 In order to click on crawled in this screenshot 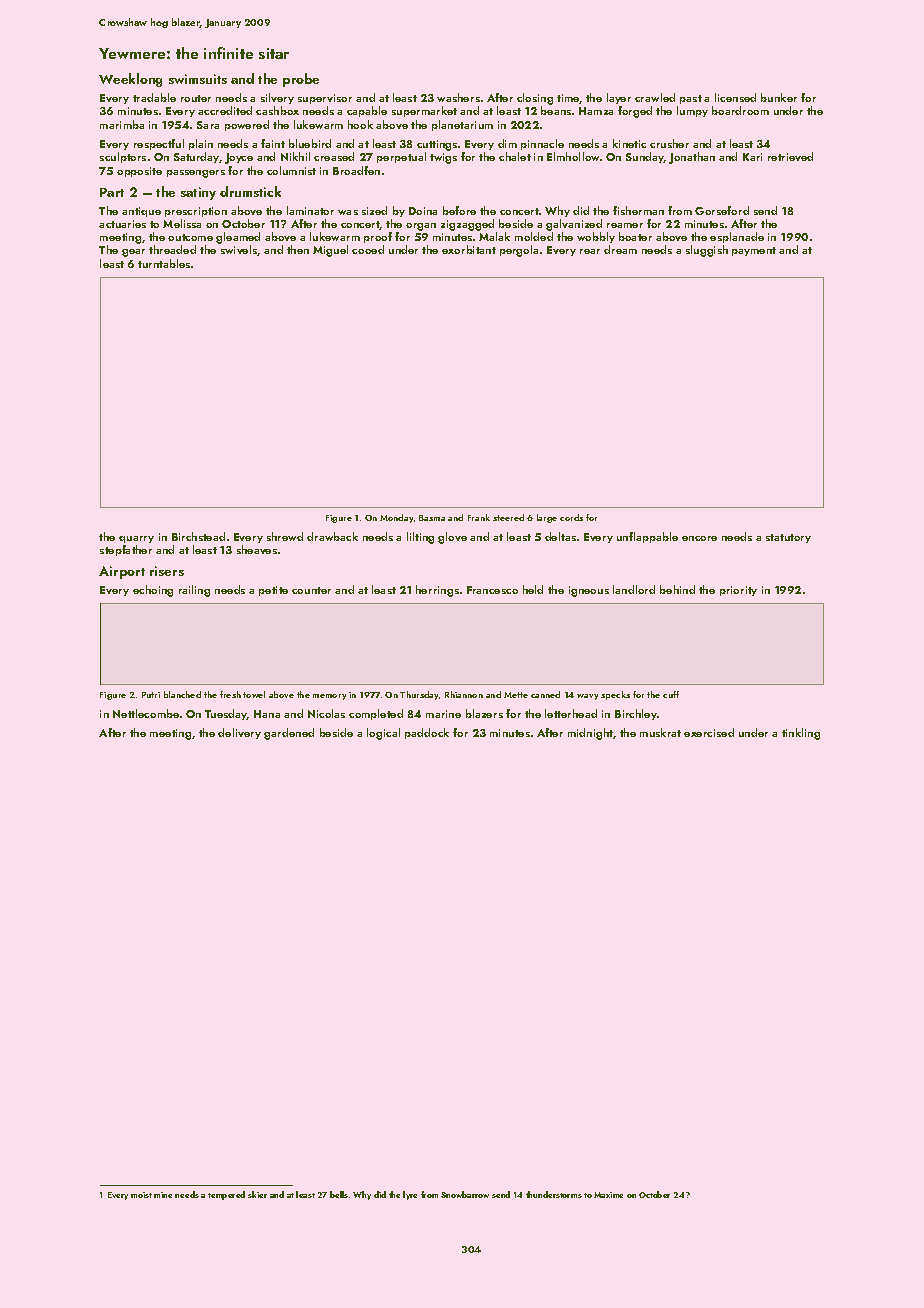, I will do `click(655, 97)`.
